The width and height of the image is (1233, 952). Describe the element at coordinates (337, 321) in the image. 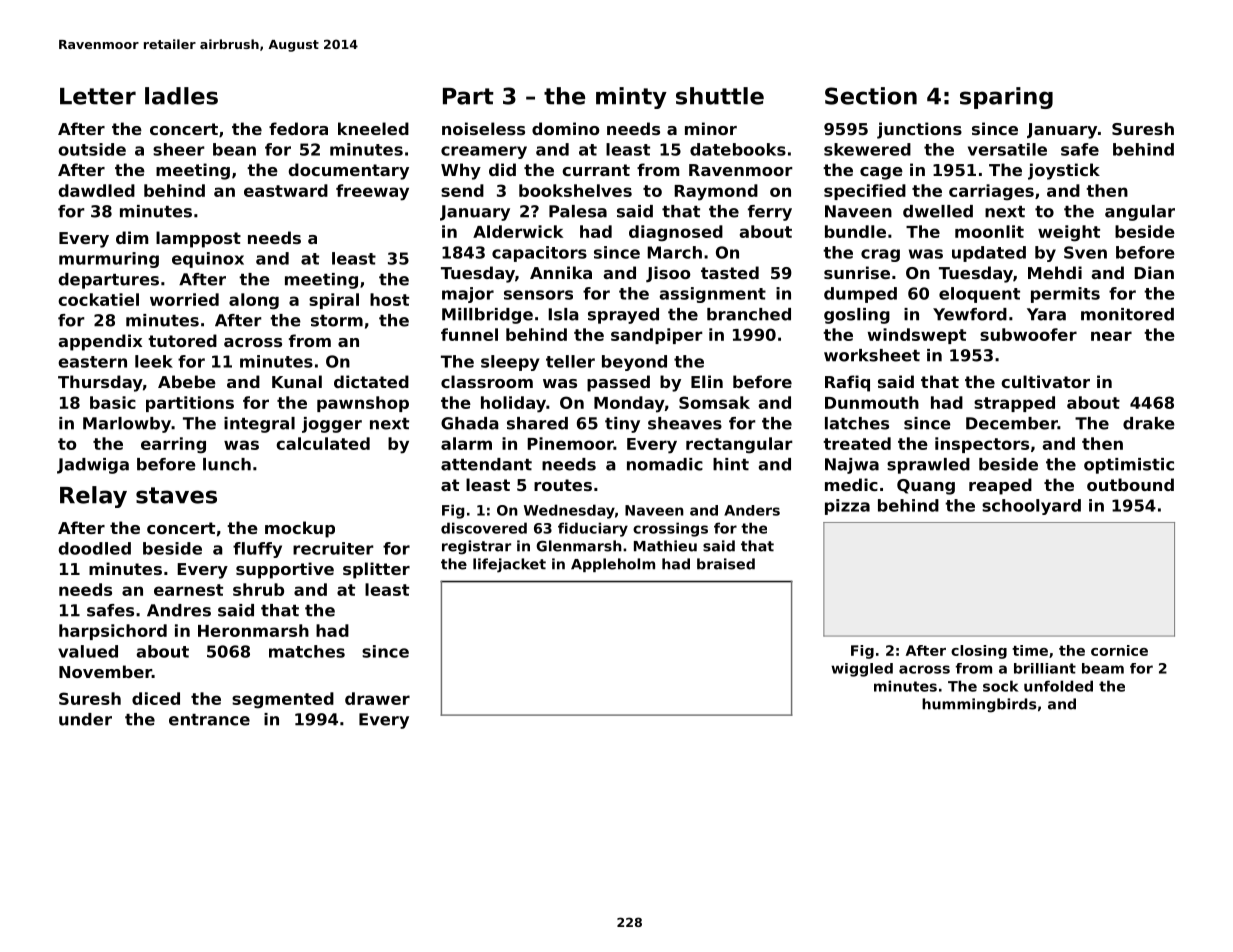

I see `storm` at that location.
